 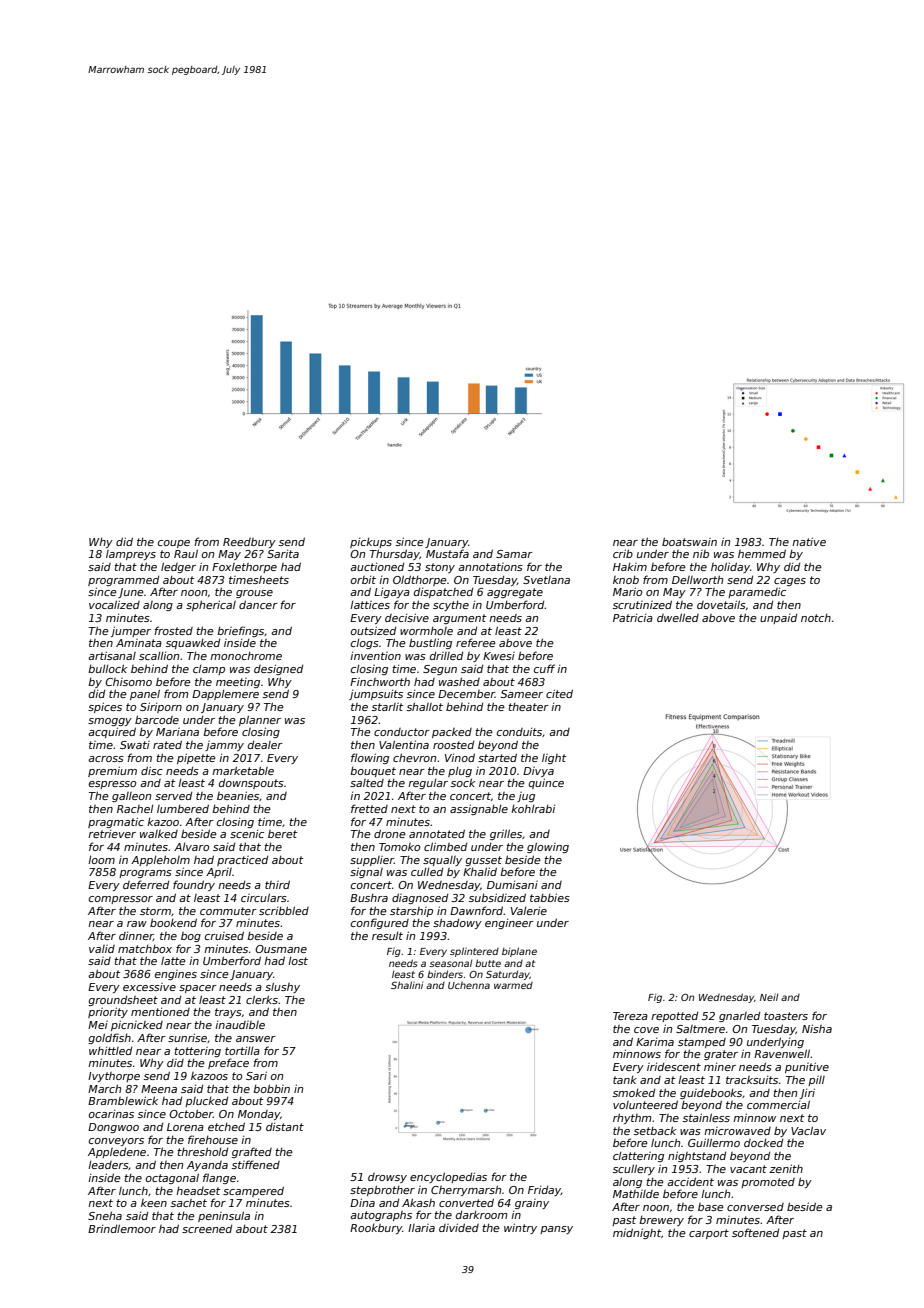 I want to click on pansy, so click(x=556, y=1230).
